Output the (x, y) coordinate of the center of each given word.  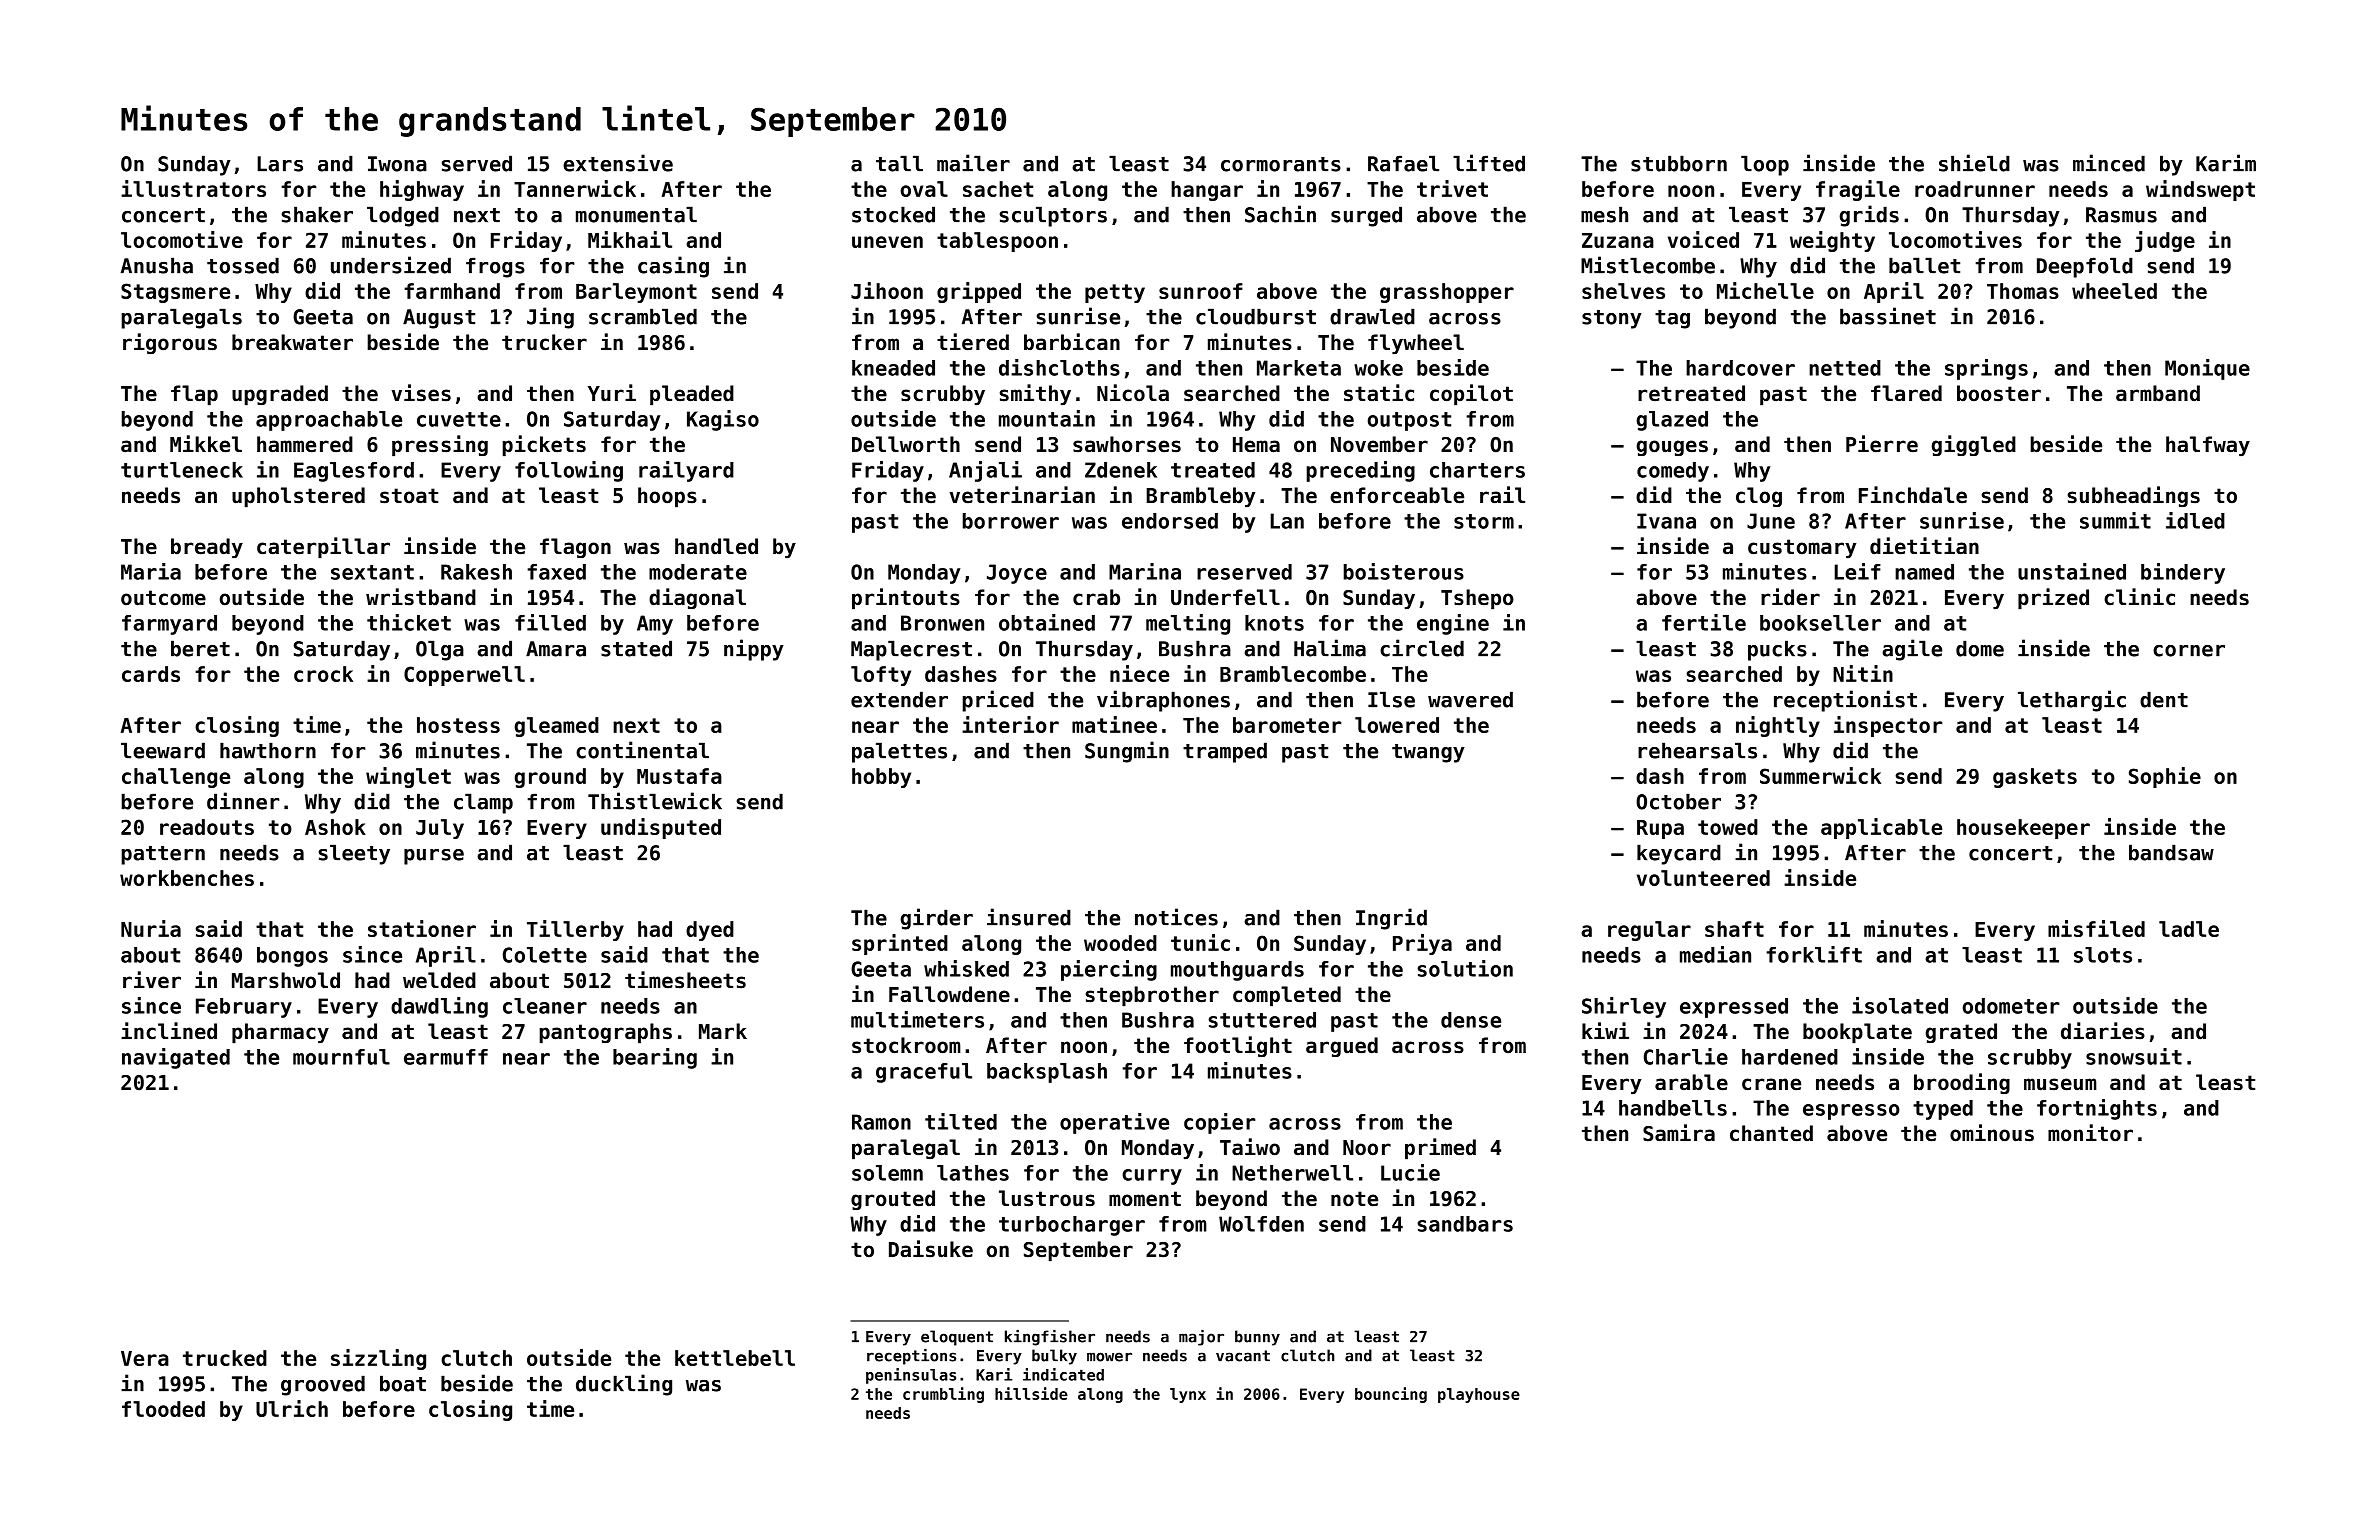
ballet (1924, 265)
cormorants (1281, 164)
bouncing (1391, 1395)
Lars (280, 164)
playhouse (1479, 1395)
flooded (163, 1409)
